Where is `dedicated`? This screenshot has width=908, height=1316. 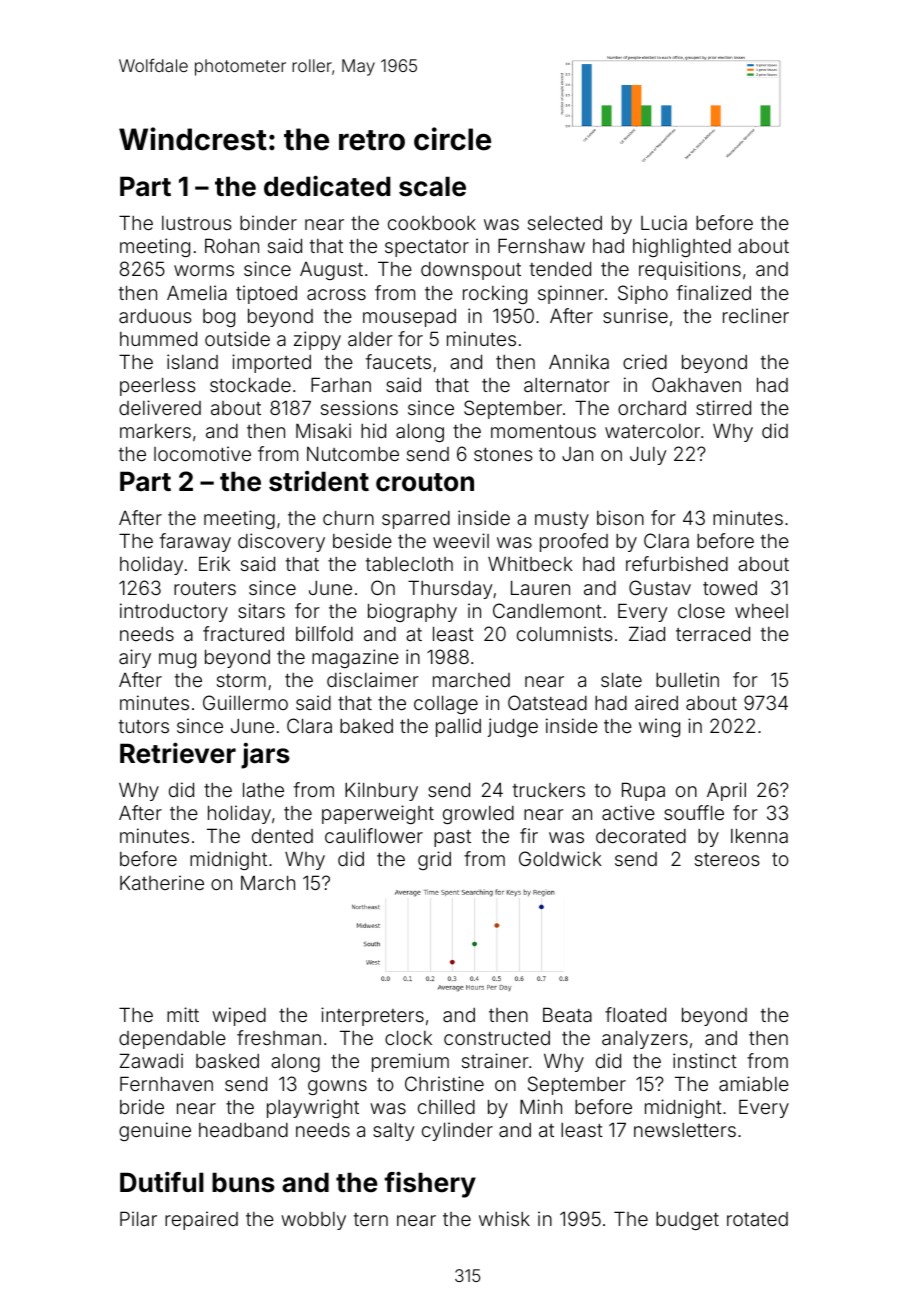
dedicated is located at coordinates (327, 186).
